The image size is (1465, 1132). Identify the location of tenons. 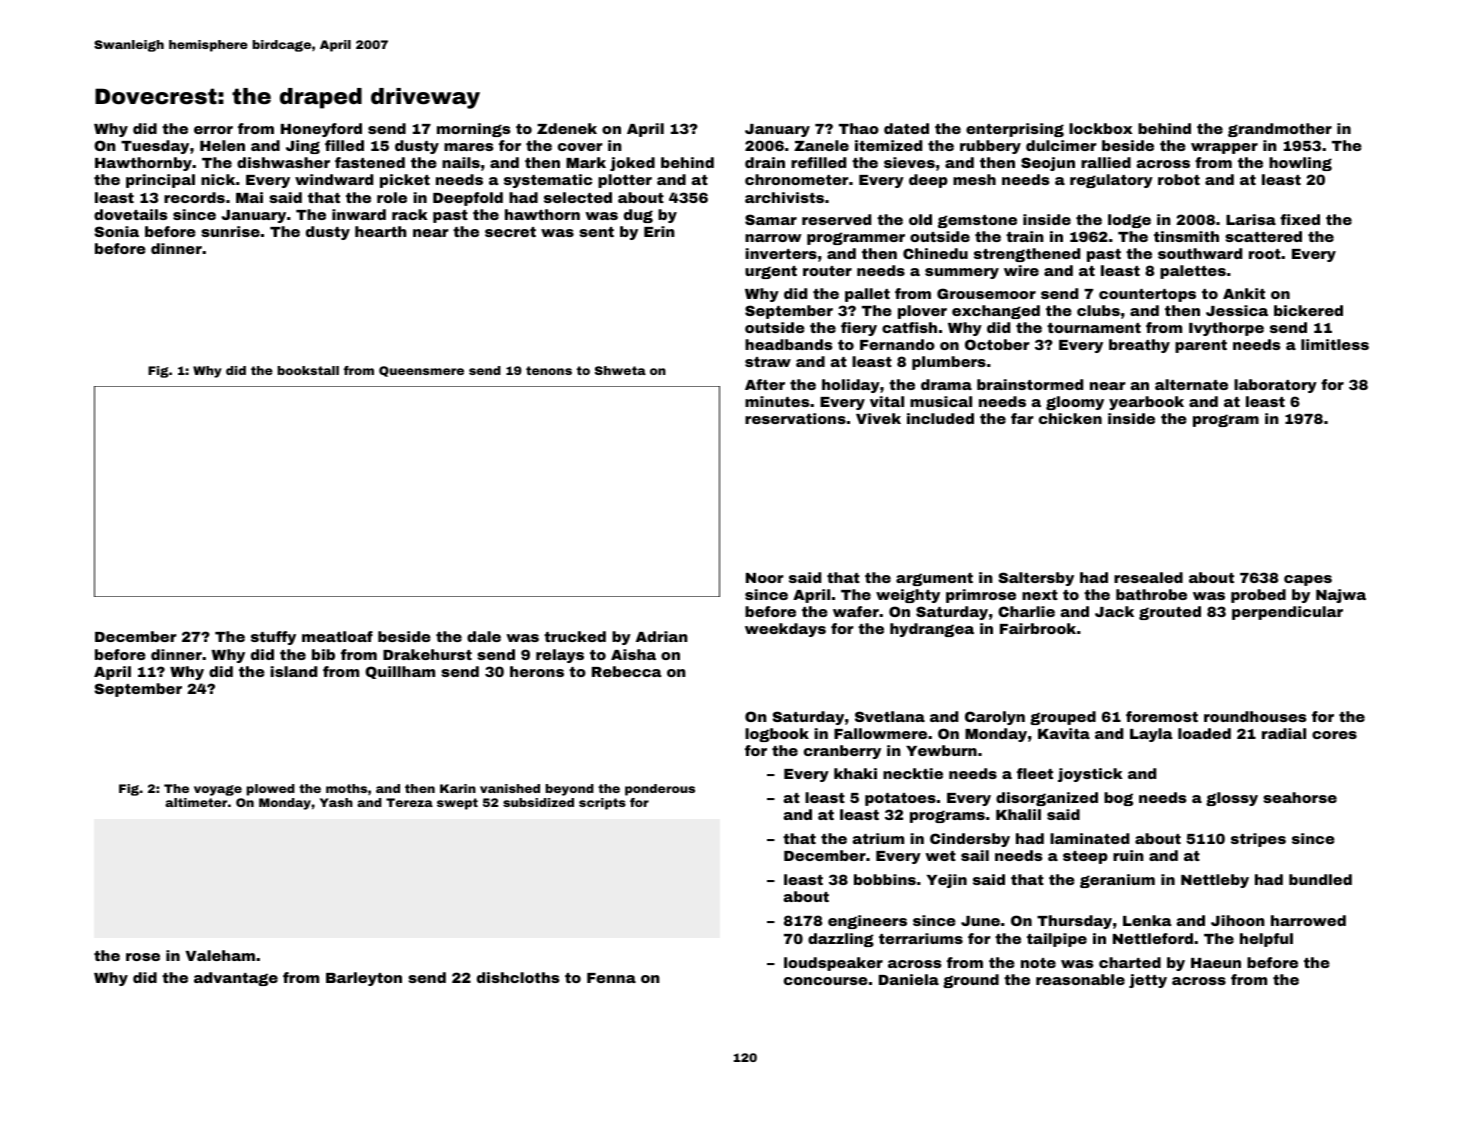
(549, 370).
